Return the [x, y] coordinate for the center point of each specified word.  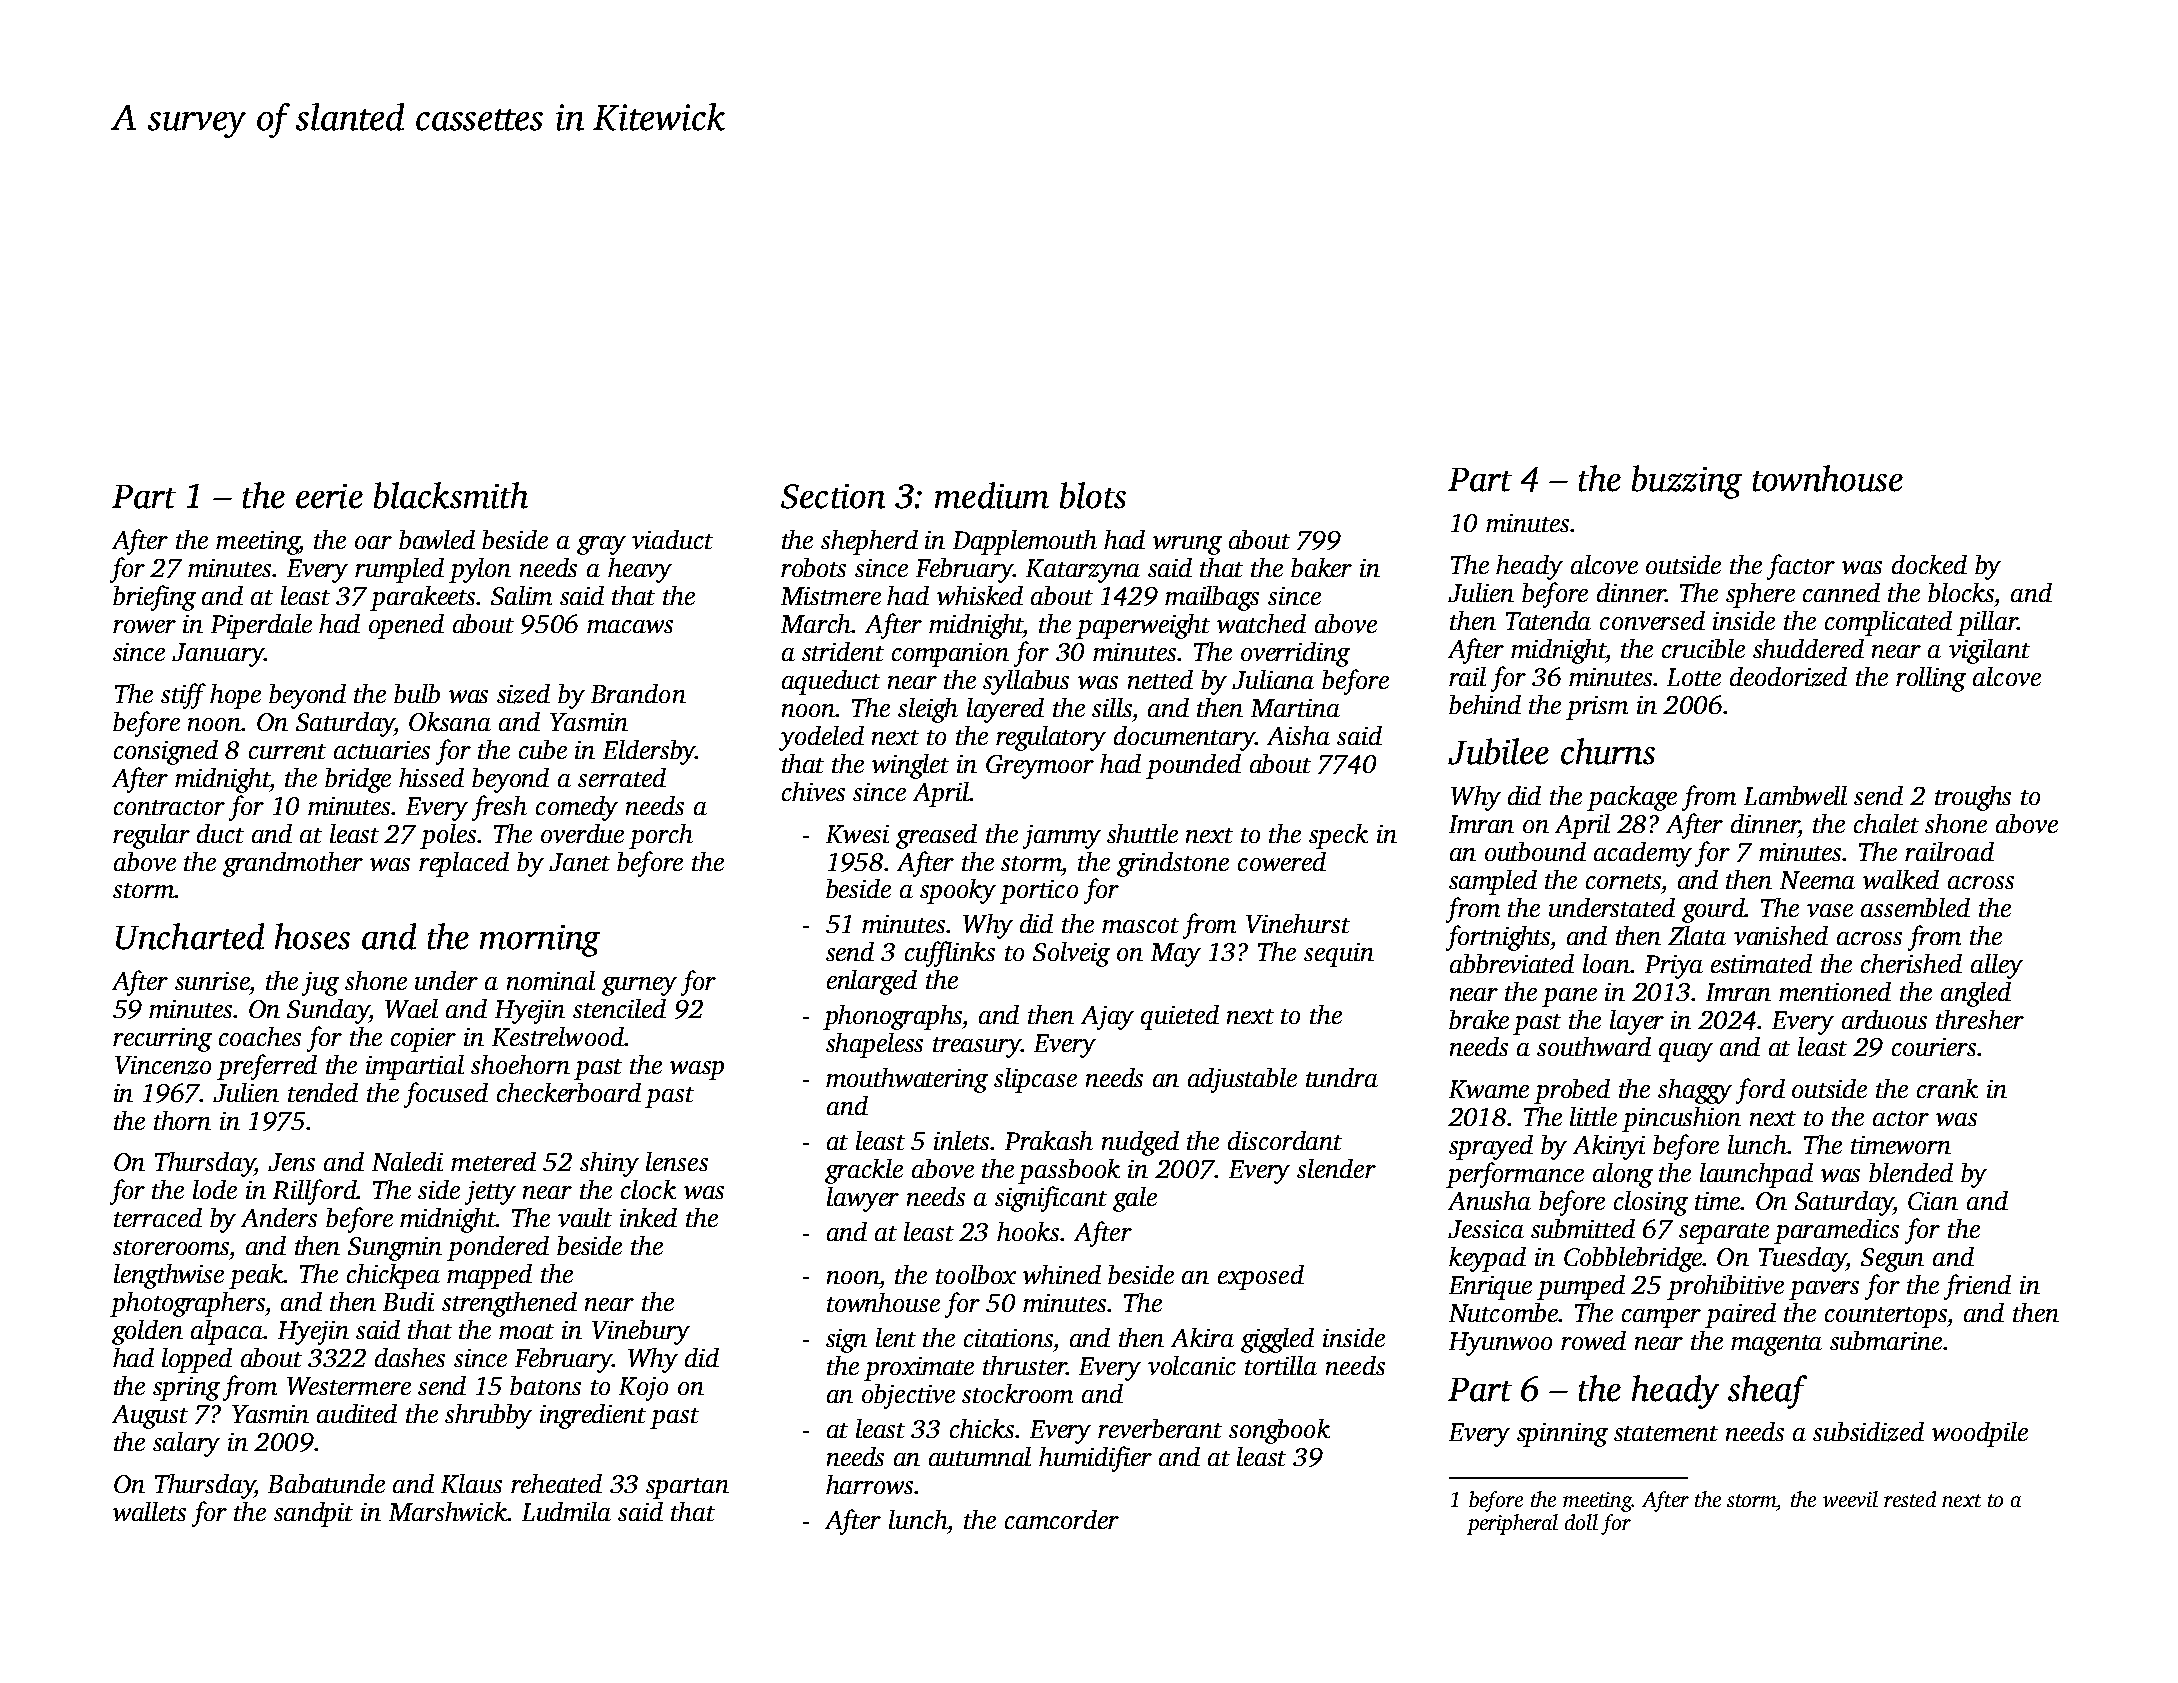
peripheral [1512, 1524]
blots [1093, 495]
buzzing [1687, 482]
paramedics [1836, 1231]
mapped [489, 1276]
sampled [1493, 882]
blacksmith [451, 495]
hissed [431, 777]
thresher [1980, 1019]
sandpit [313, 1514]
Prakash [1049, 1140]
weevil [1850, 1499]
